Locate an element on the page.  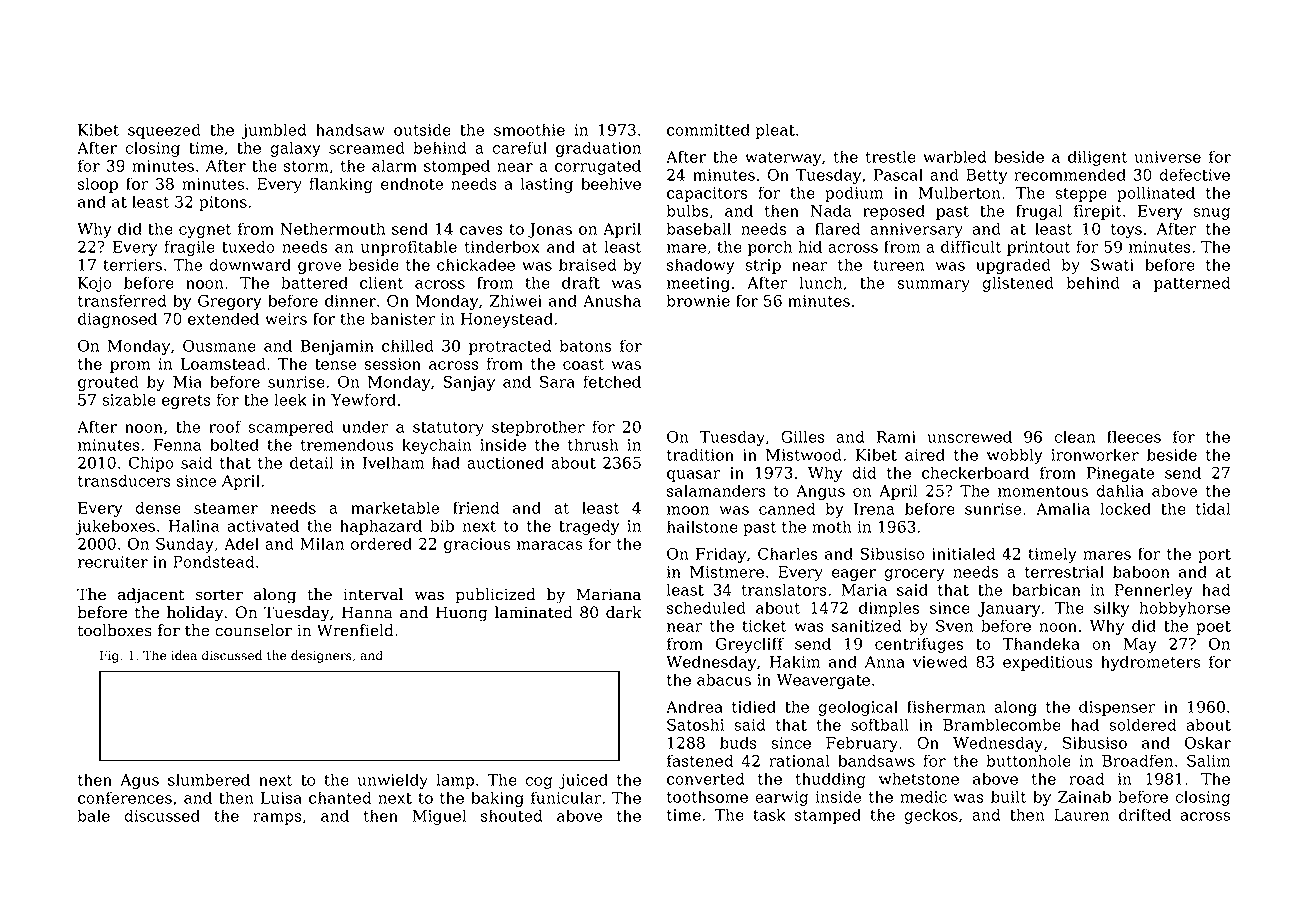
Andrea is located at coordinates (694, 706).
